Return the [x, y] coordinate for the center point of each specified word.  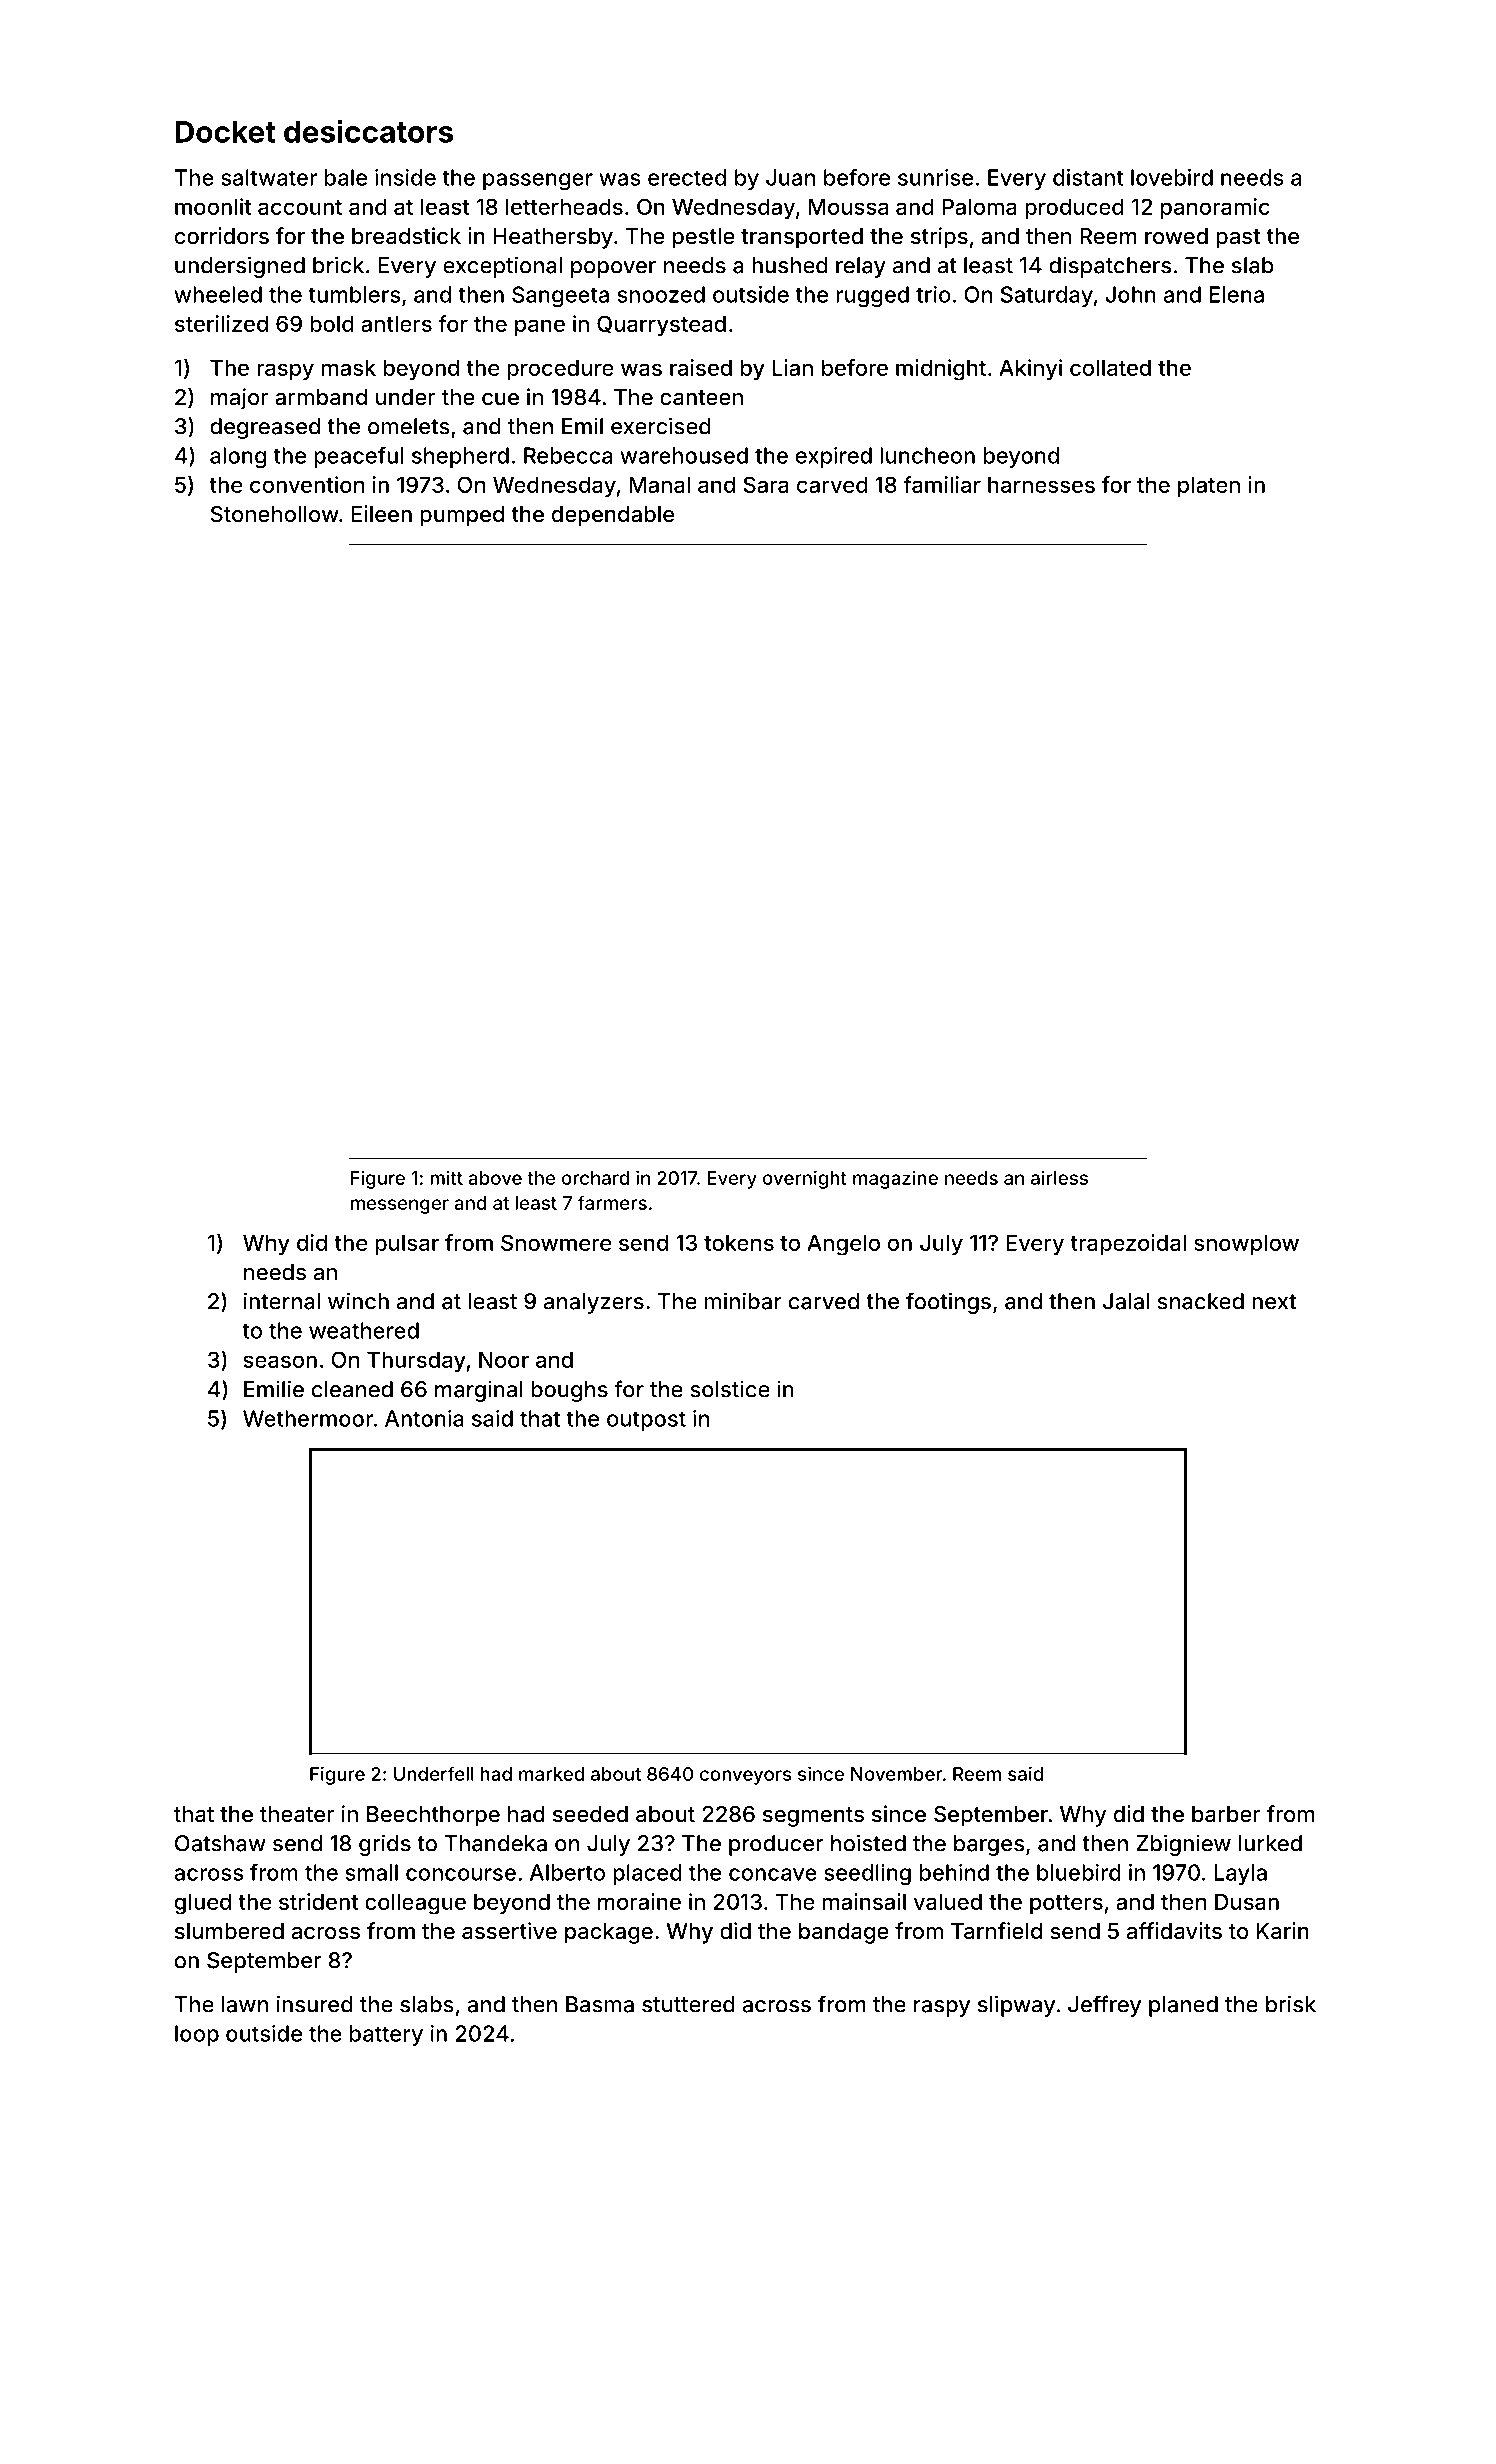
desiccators [368, 131]
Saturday [1046, 296]
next [1274, 1302]
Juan [790, 177]
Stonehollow [275, 514]
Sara [766, 484]
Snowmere [556, 1242]
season [280, 1361]
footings [948, 1303]
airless [1059, 1177]
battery [386, 2035]
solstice [730, 1389]
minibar [743, 1301]
